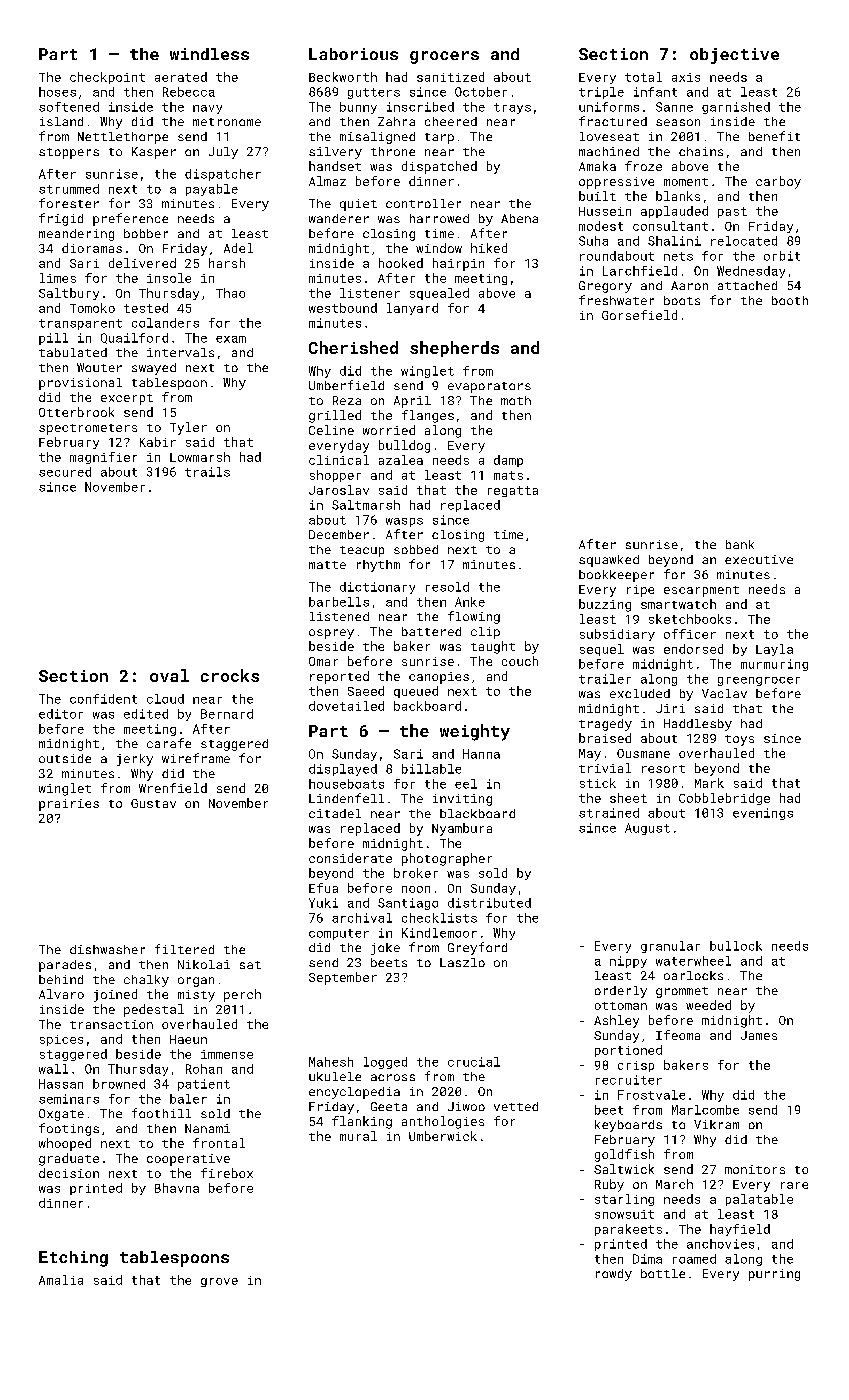  I want to click on displayed, so click(343, 770).
